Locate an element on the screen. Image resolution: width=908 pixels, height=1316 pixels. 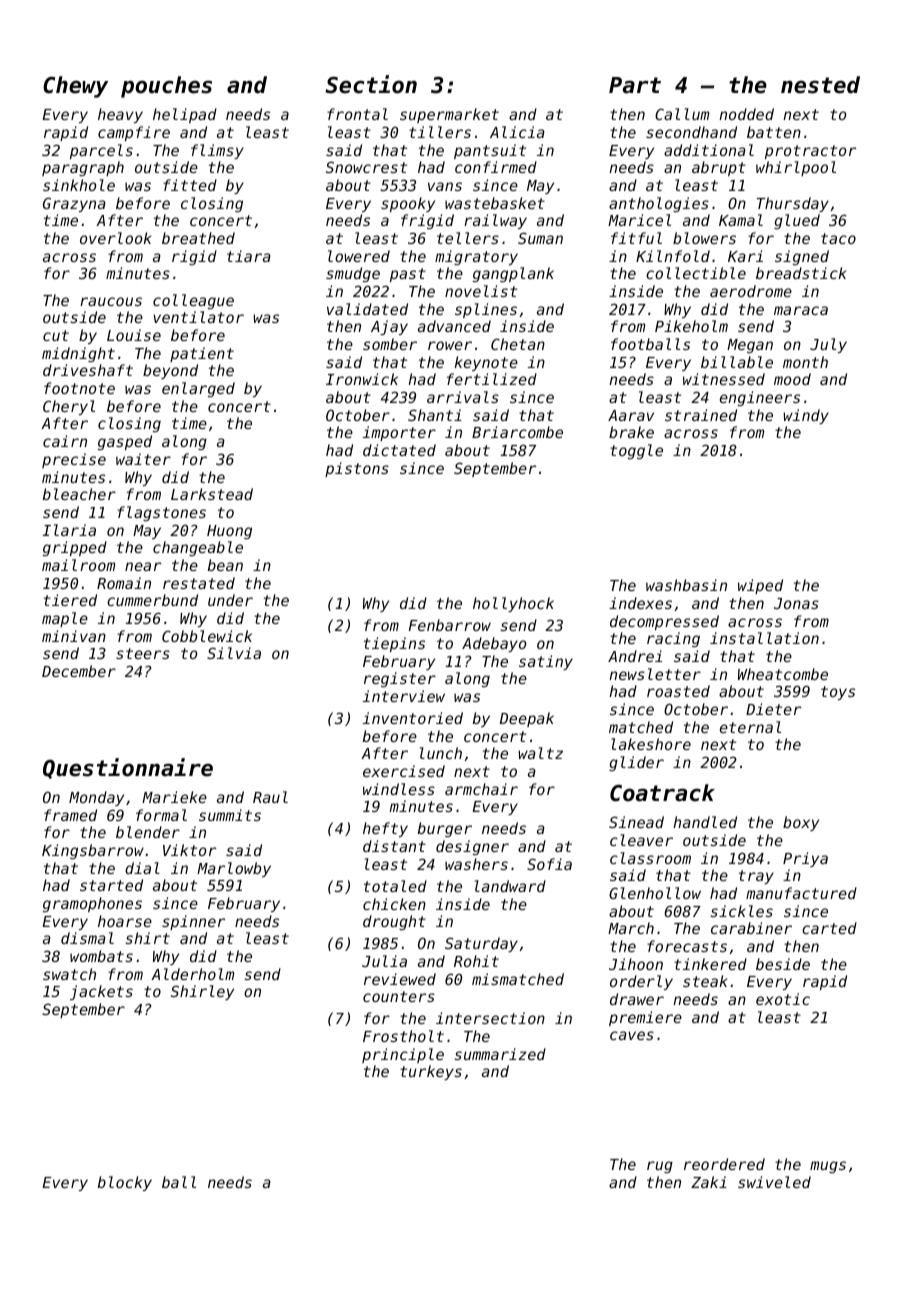
sinkhole is located at coordinates (79, 185).
